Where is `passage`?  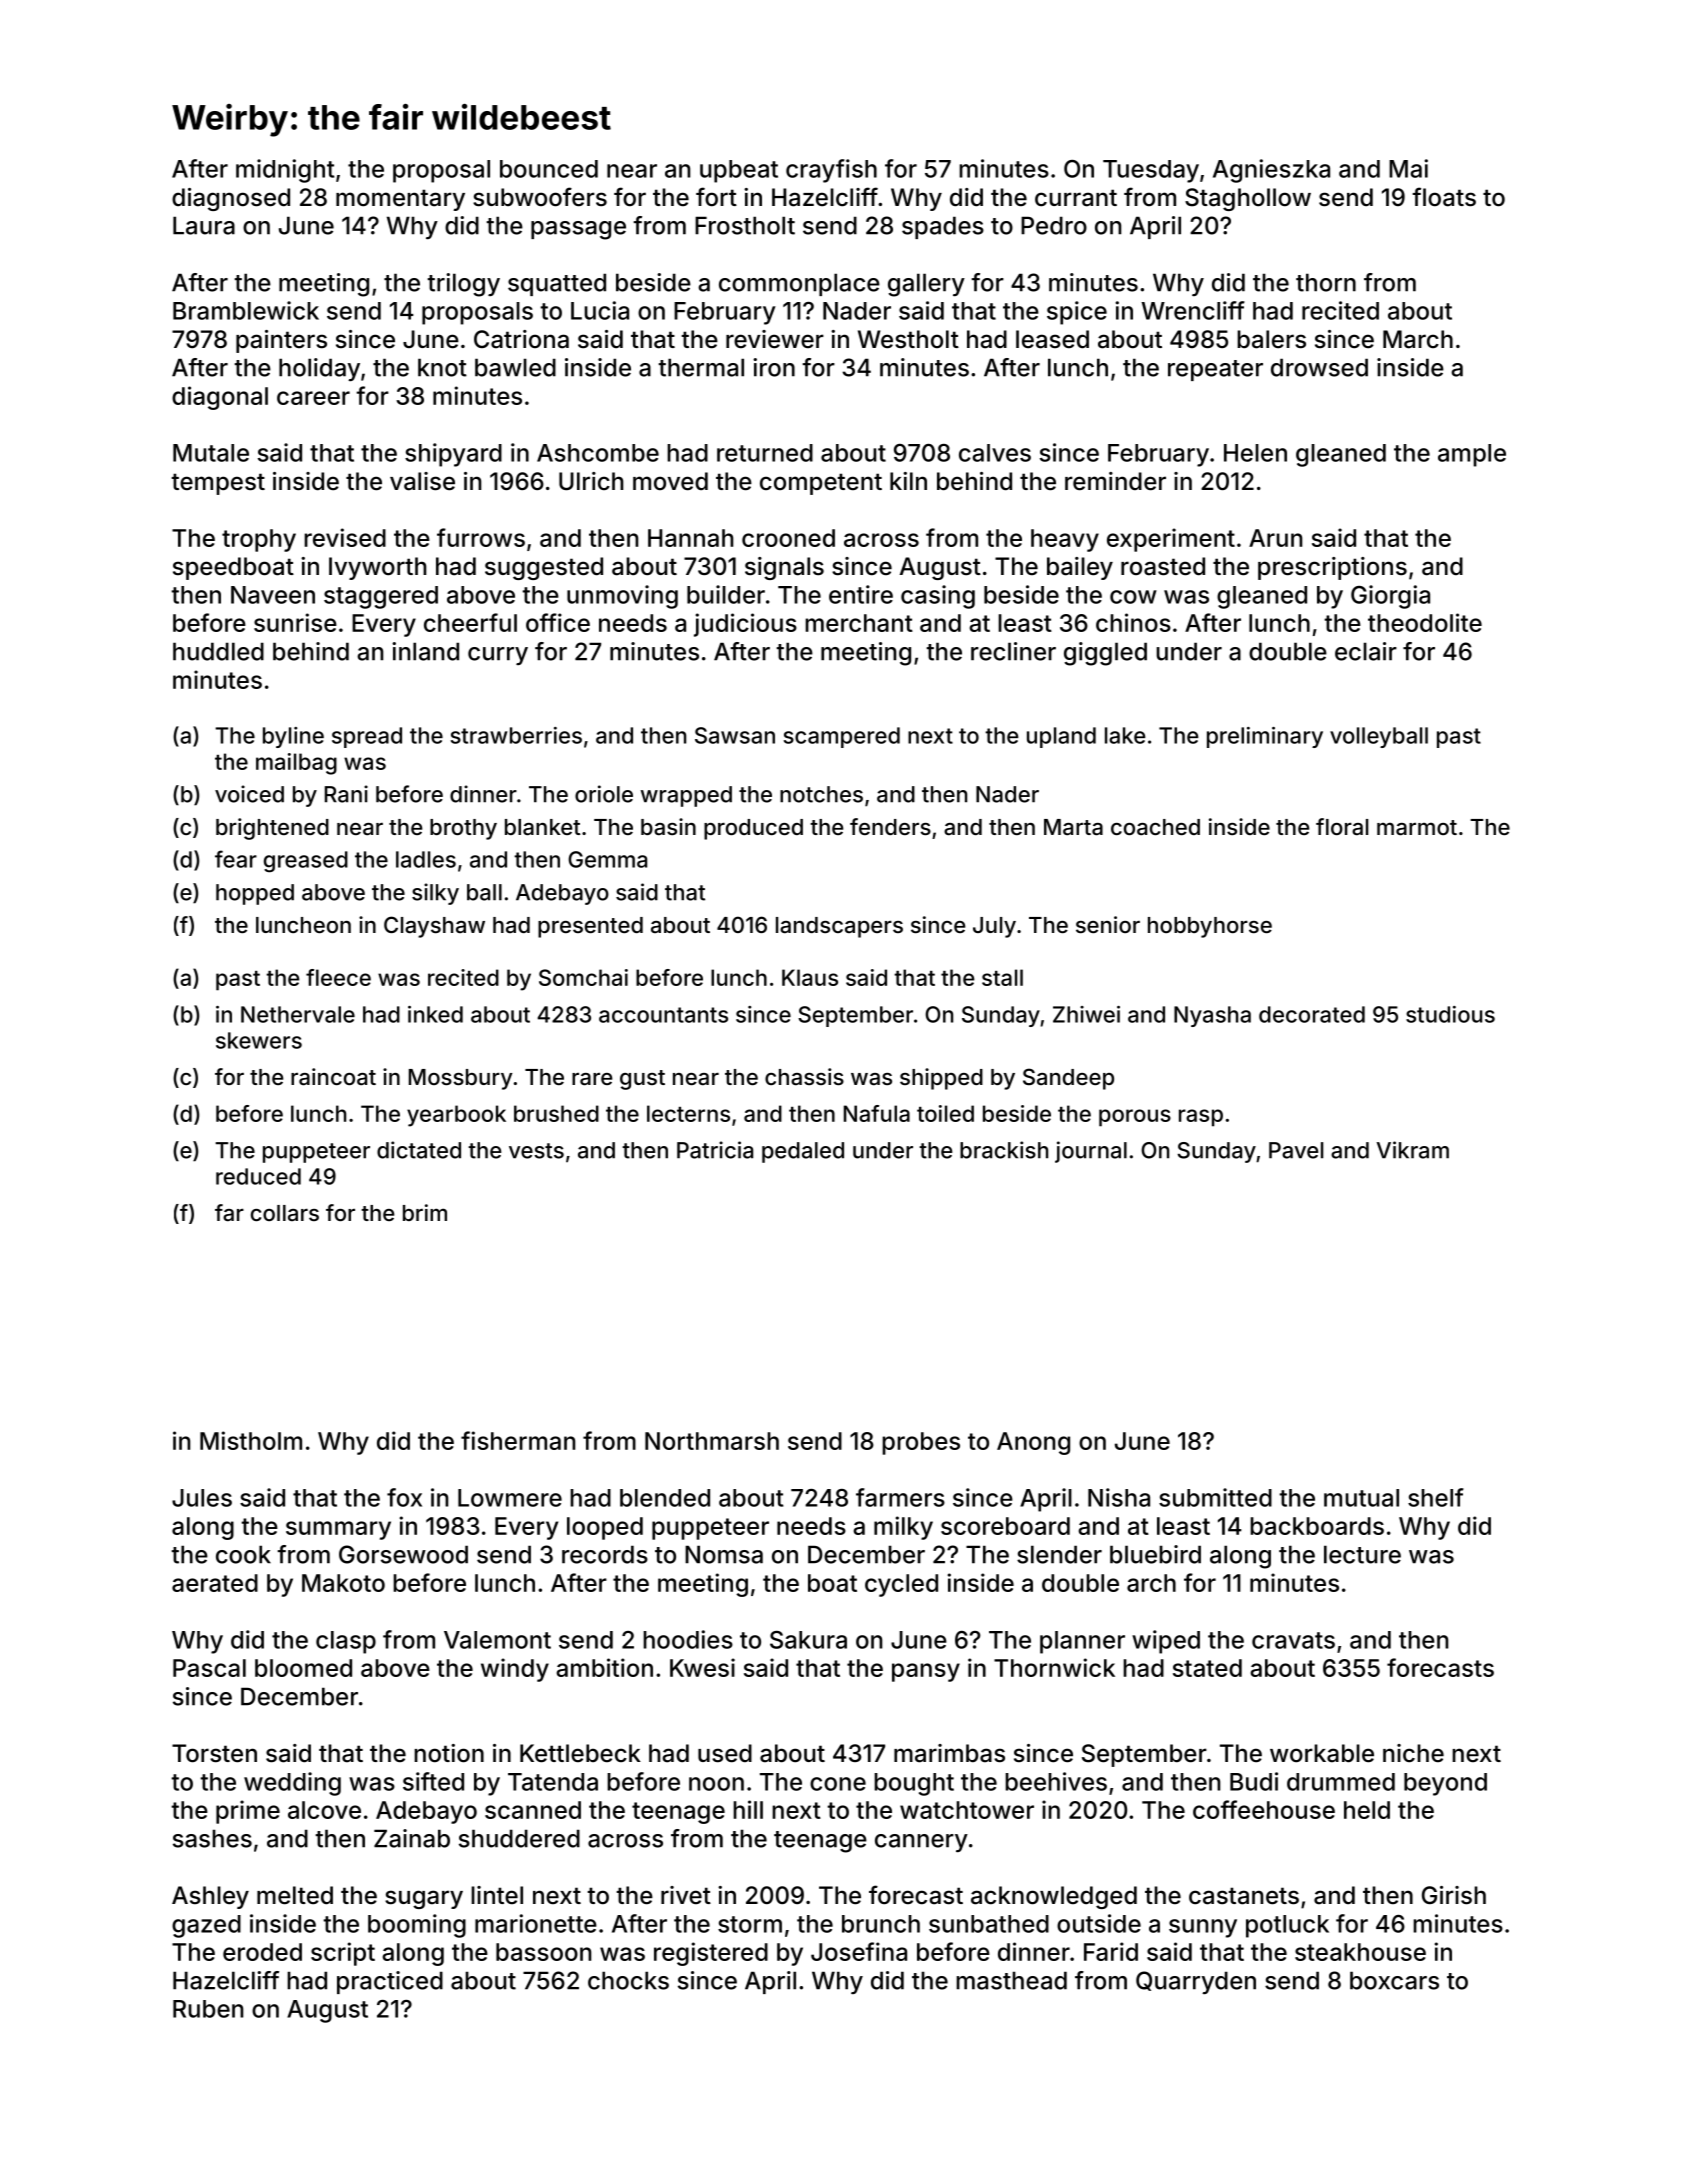 passage is located at coordinates (578, 230).
